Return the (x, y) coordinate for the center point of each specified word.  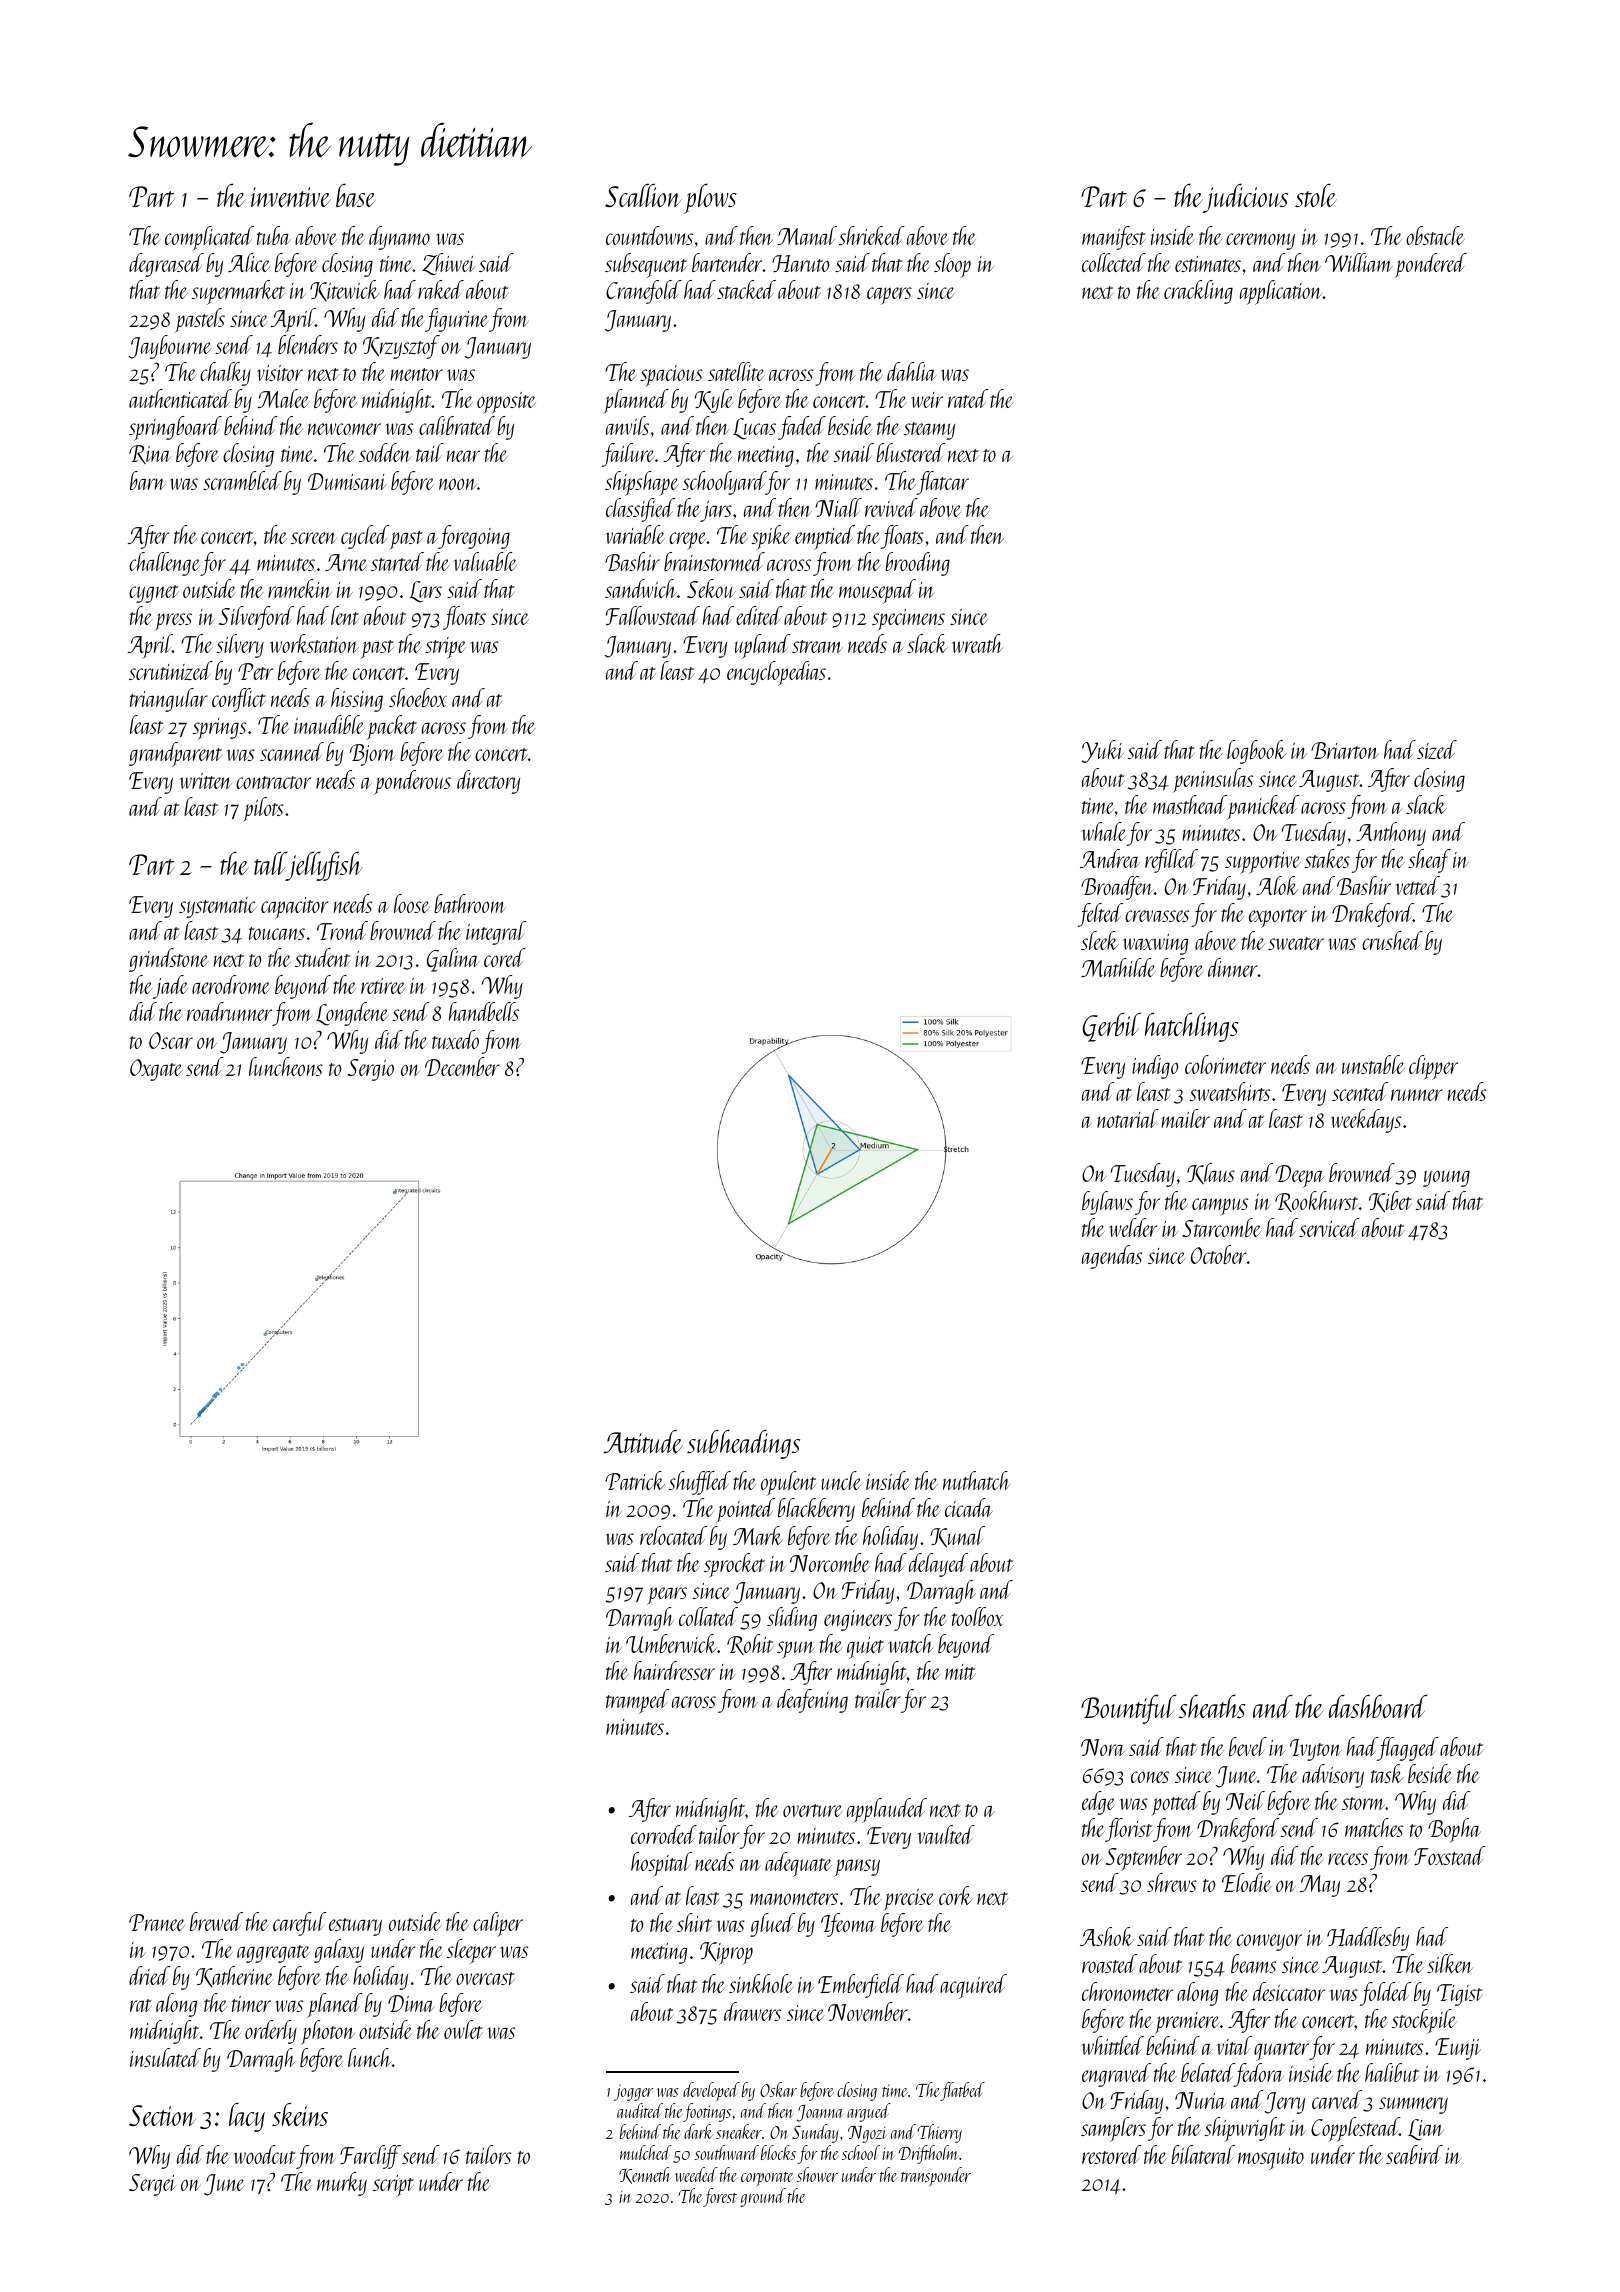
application (1281, 292)
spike (771, 537)
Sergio (371, 1070)
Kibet (1390, 1202)
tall (270, 863)
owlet (463, 2029)
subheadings (743, 1444)
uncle (841, 1480)
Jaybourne (169, 347)
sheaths (1212, 1706)
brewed (216, 1921)
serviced (1329, 1227)
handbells (484, 1011)
